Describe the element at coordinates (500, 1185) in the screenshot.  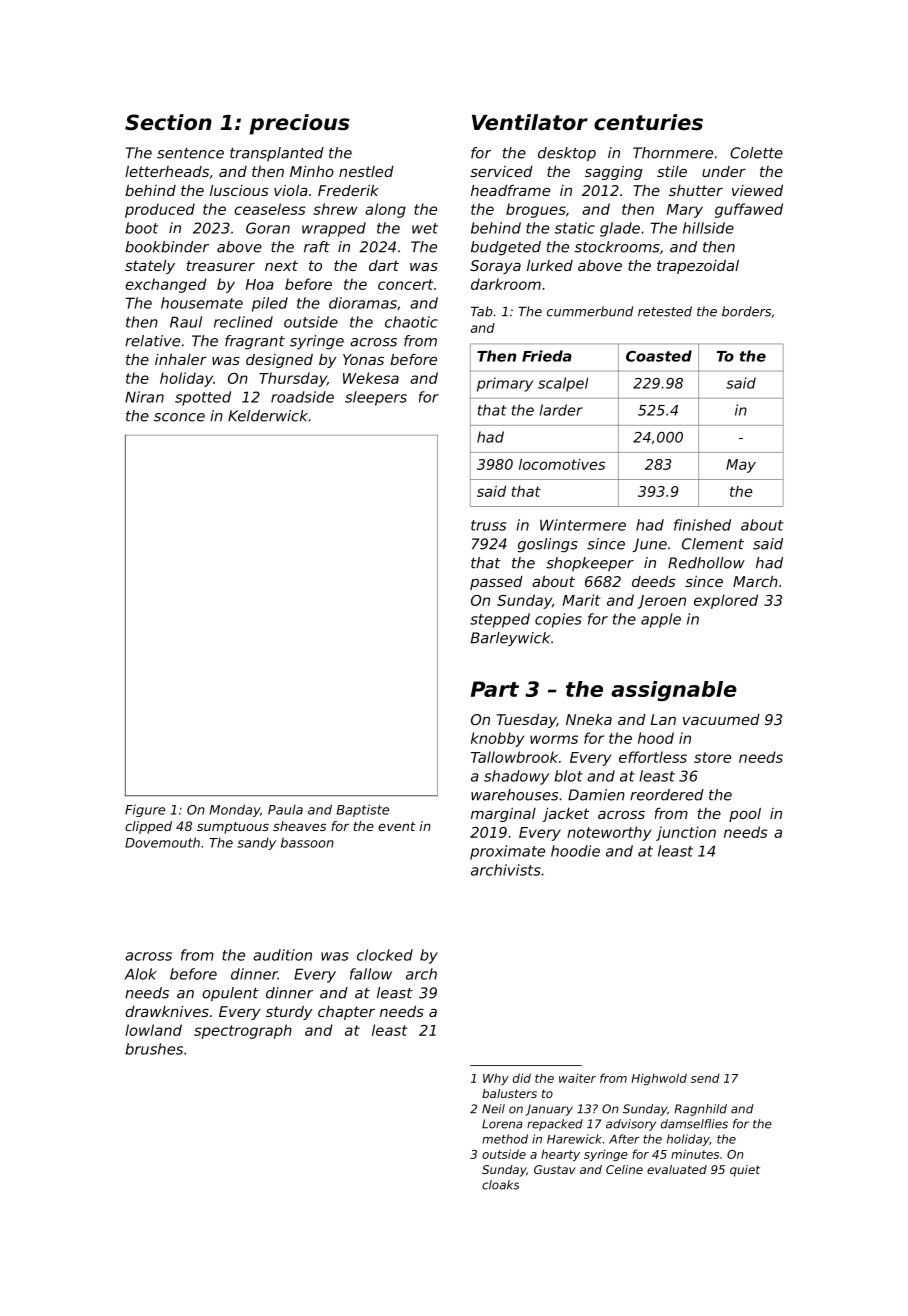
I see `cloaks` at that location.
